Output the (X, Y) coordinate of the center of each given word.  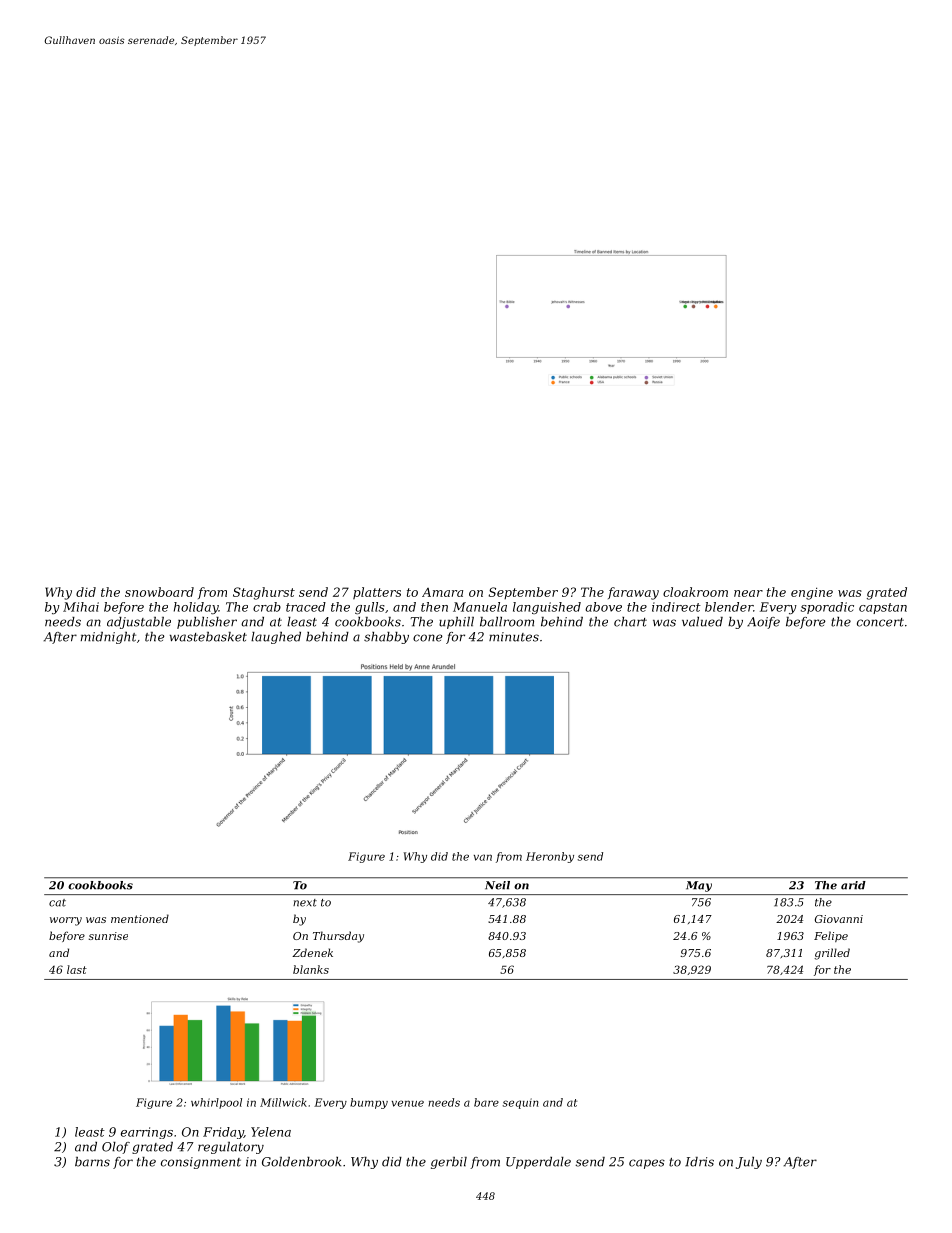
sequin (521, 1103)
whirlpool (216, 1103)
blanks (311, 969)
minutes (514, 637)
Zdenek (312, 952)
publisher (207, 623)
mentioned (140, 918)
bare (486, 1102)
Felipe (831, 936)
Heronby (550, 857)
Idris (699, 1162)
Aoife (763, 623)
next (305, 903)
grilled (832, 954)
